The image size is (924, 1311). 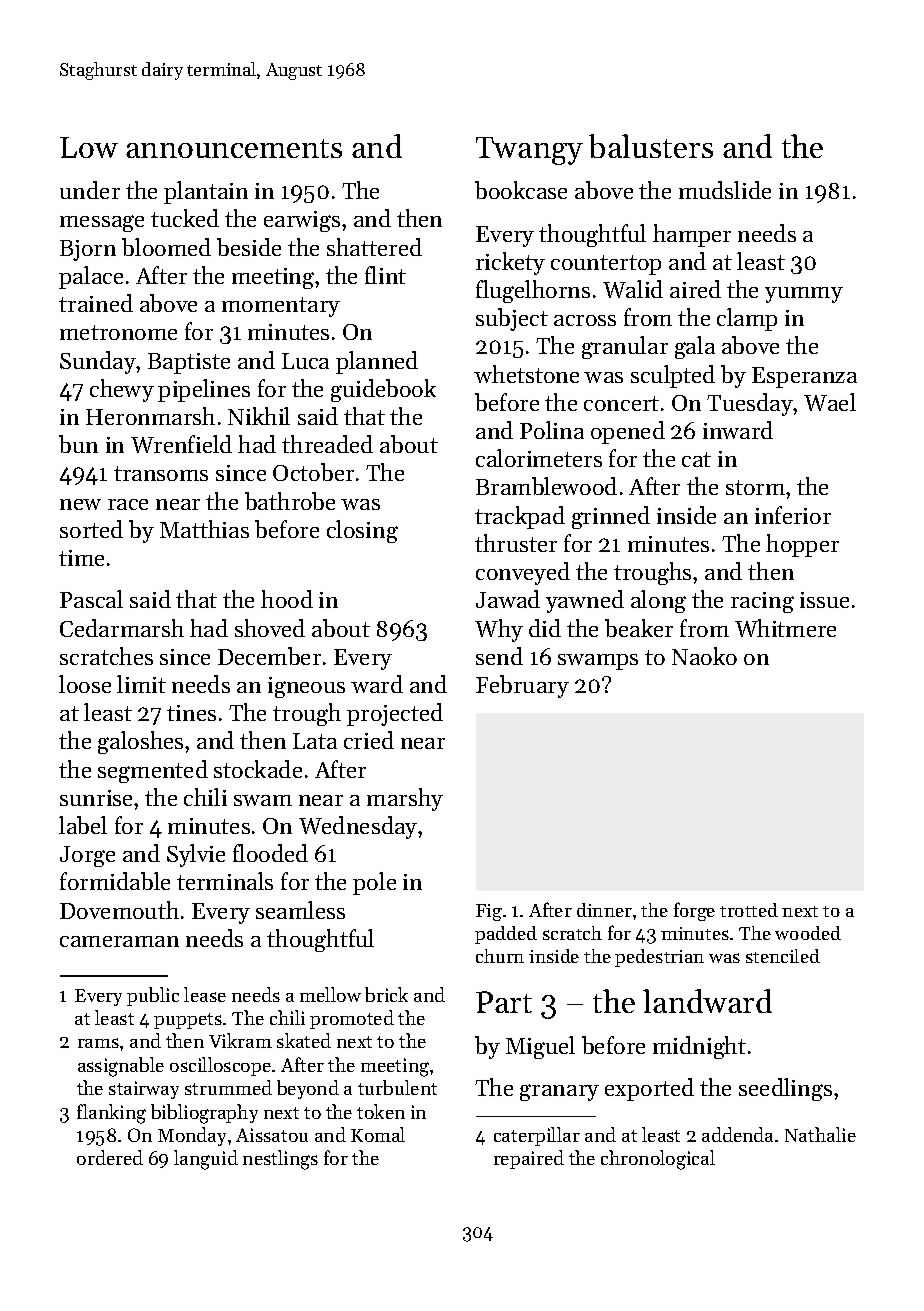 What do you see at coordinates (110, 1157) in the document?
I see `ordered` at bounding box center [110, 1157].
